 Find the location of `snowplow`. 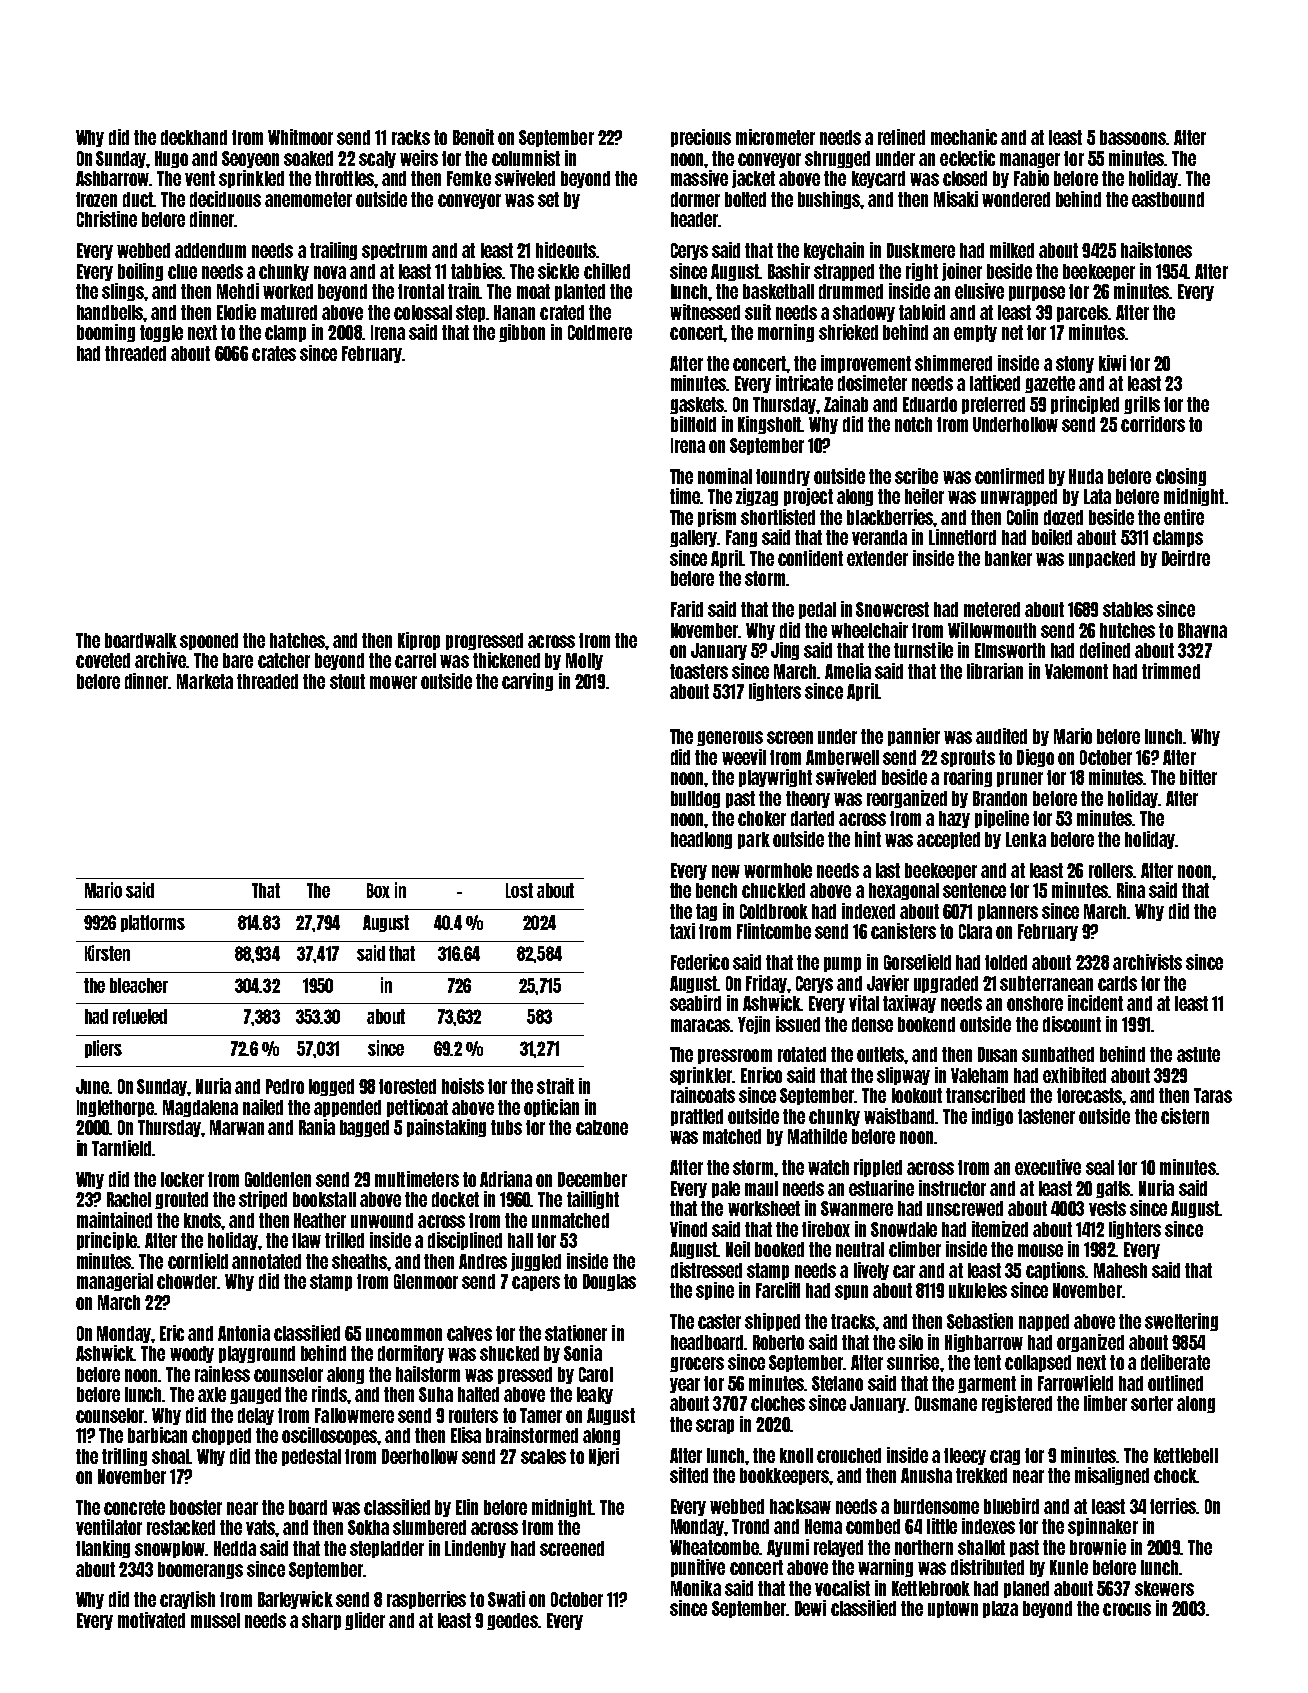

snowplow is located at coordinates (170, 1549).
